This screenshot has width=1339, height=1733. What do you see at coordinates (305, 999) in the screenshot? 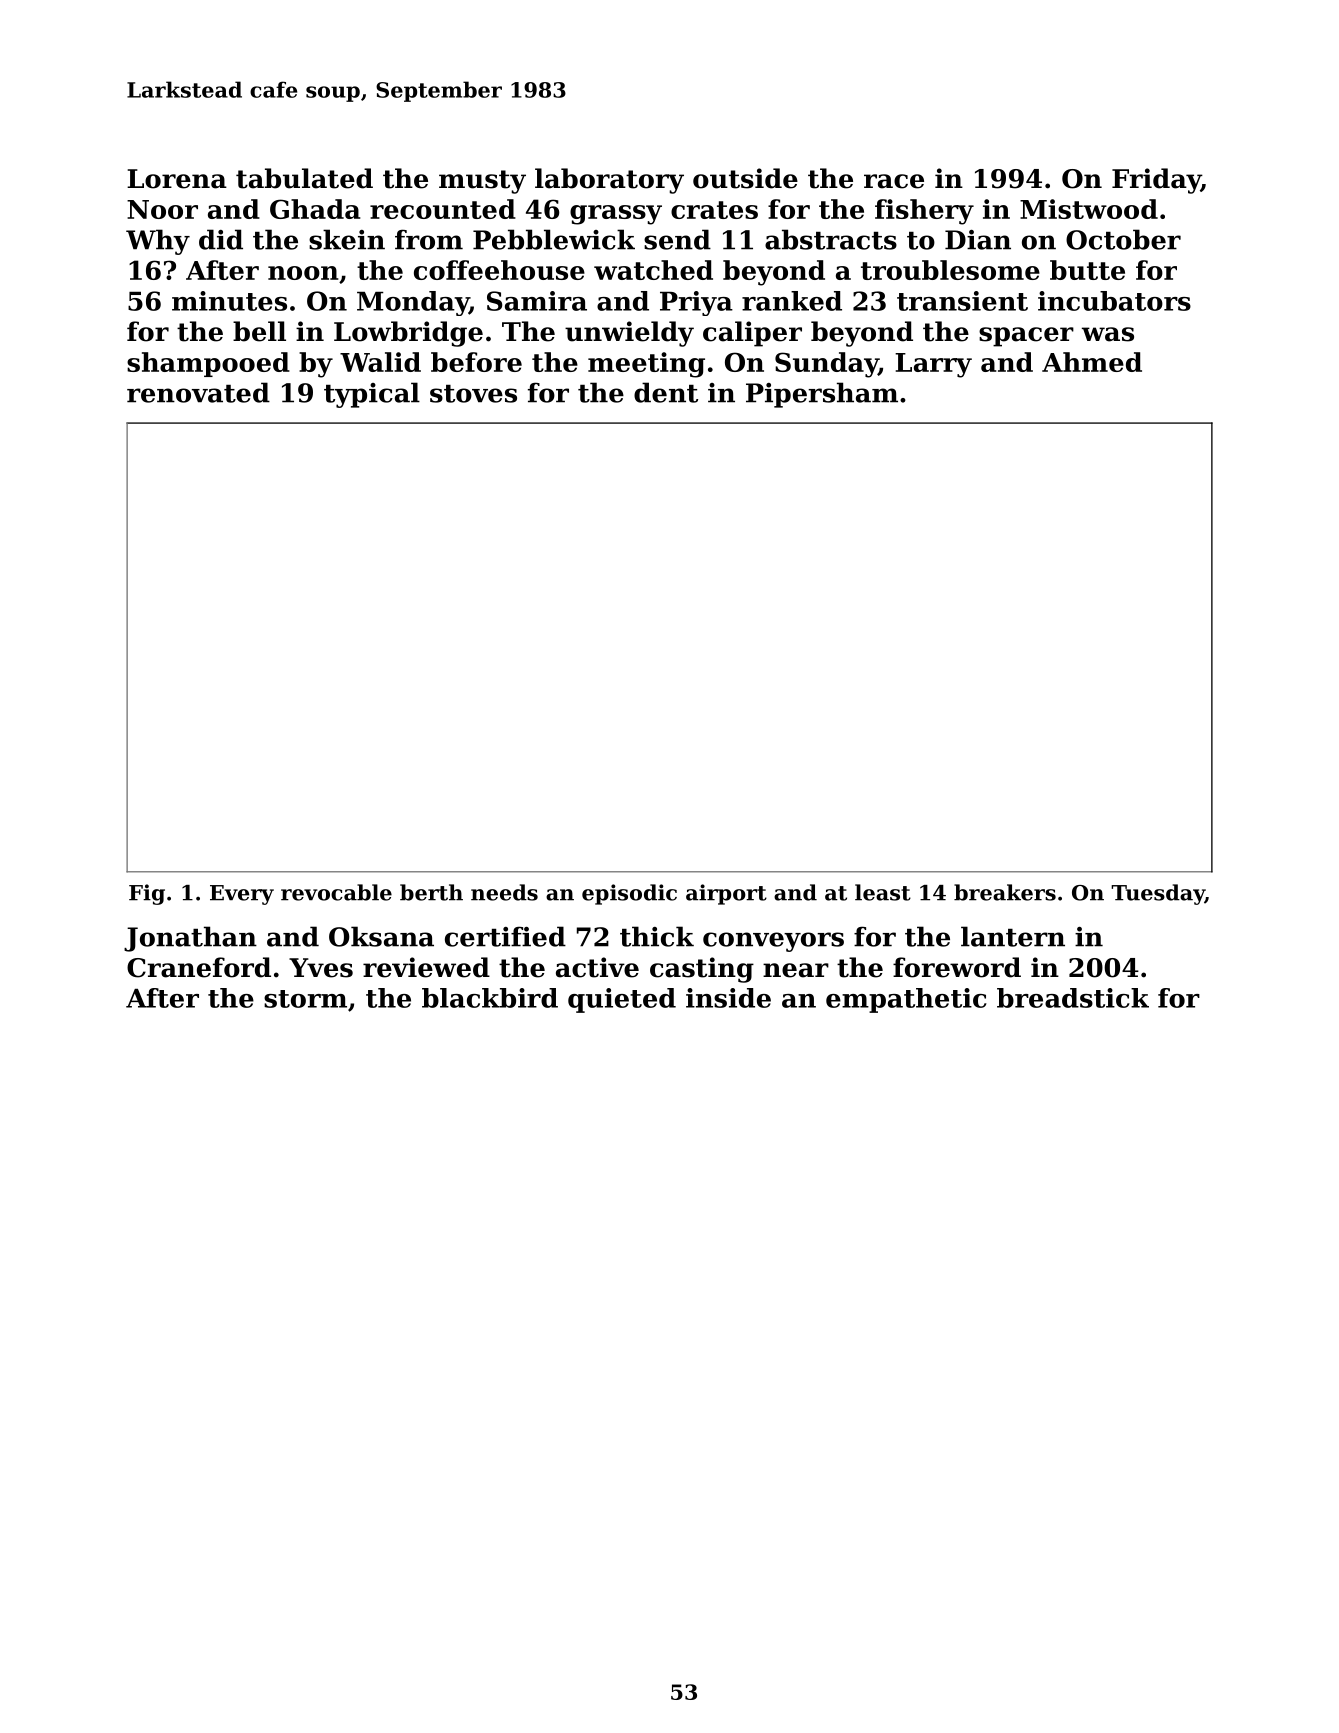
I see `storm` at bounding box center [305, 999].
